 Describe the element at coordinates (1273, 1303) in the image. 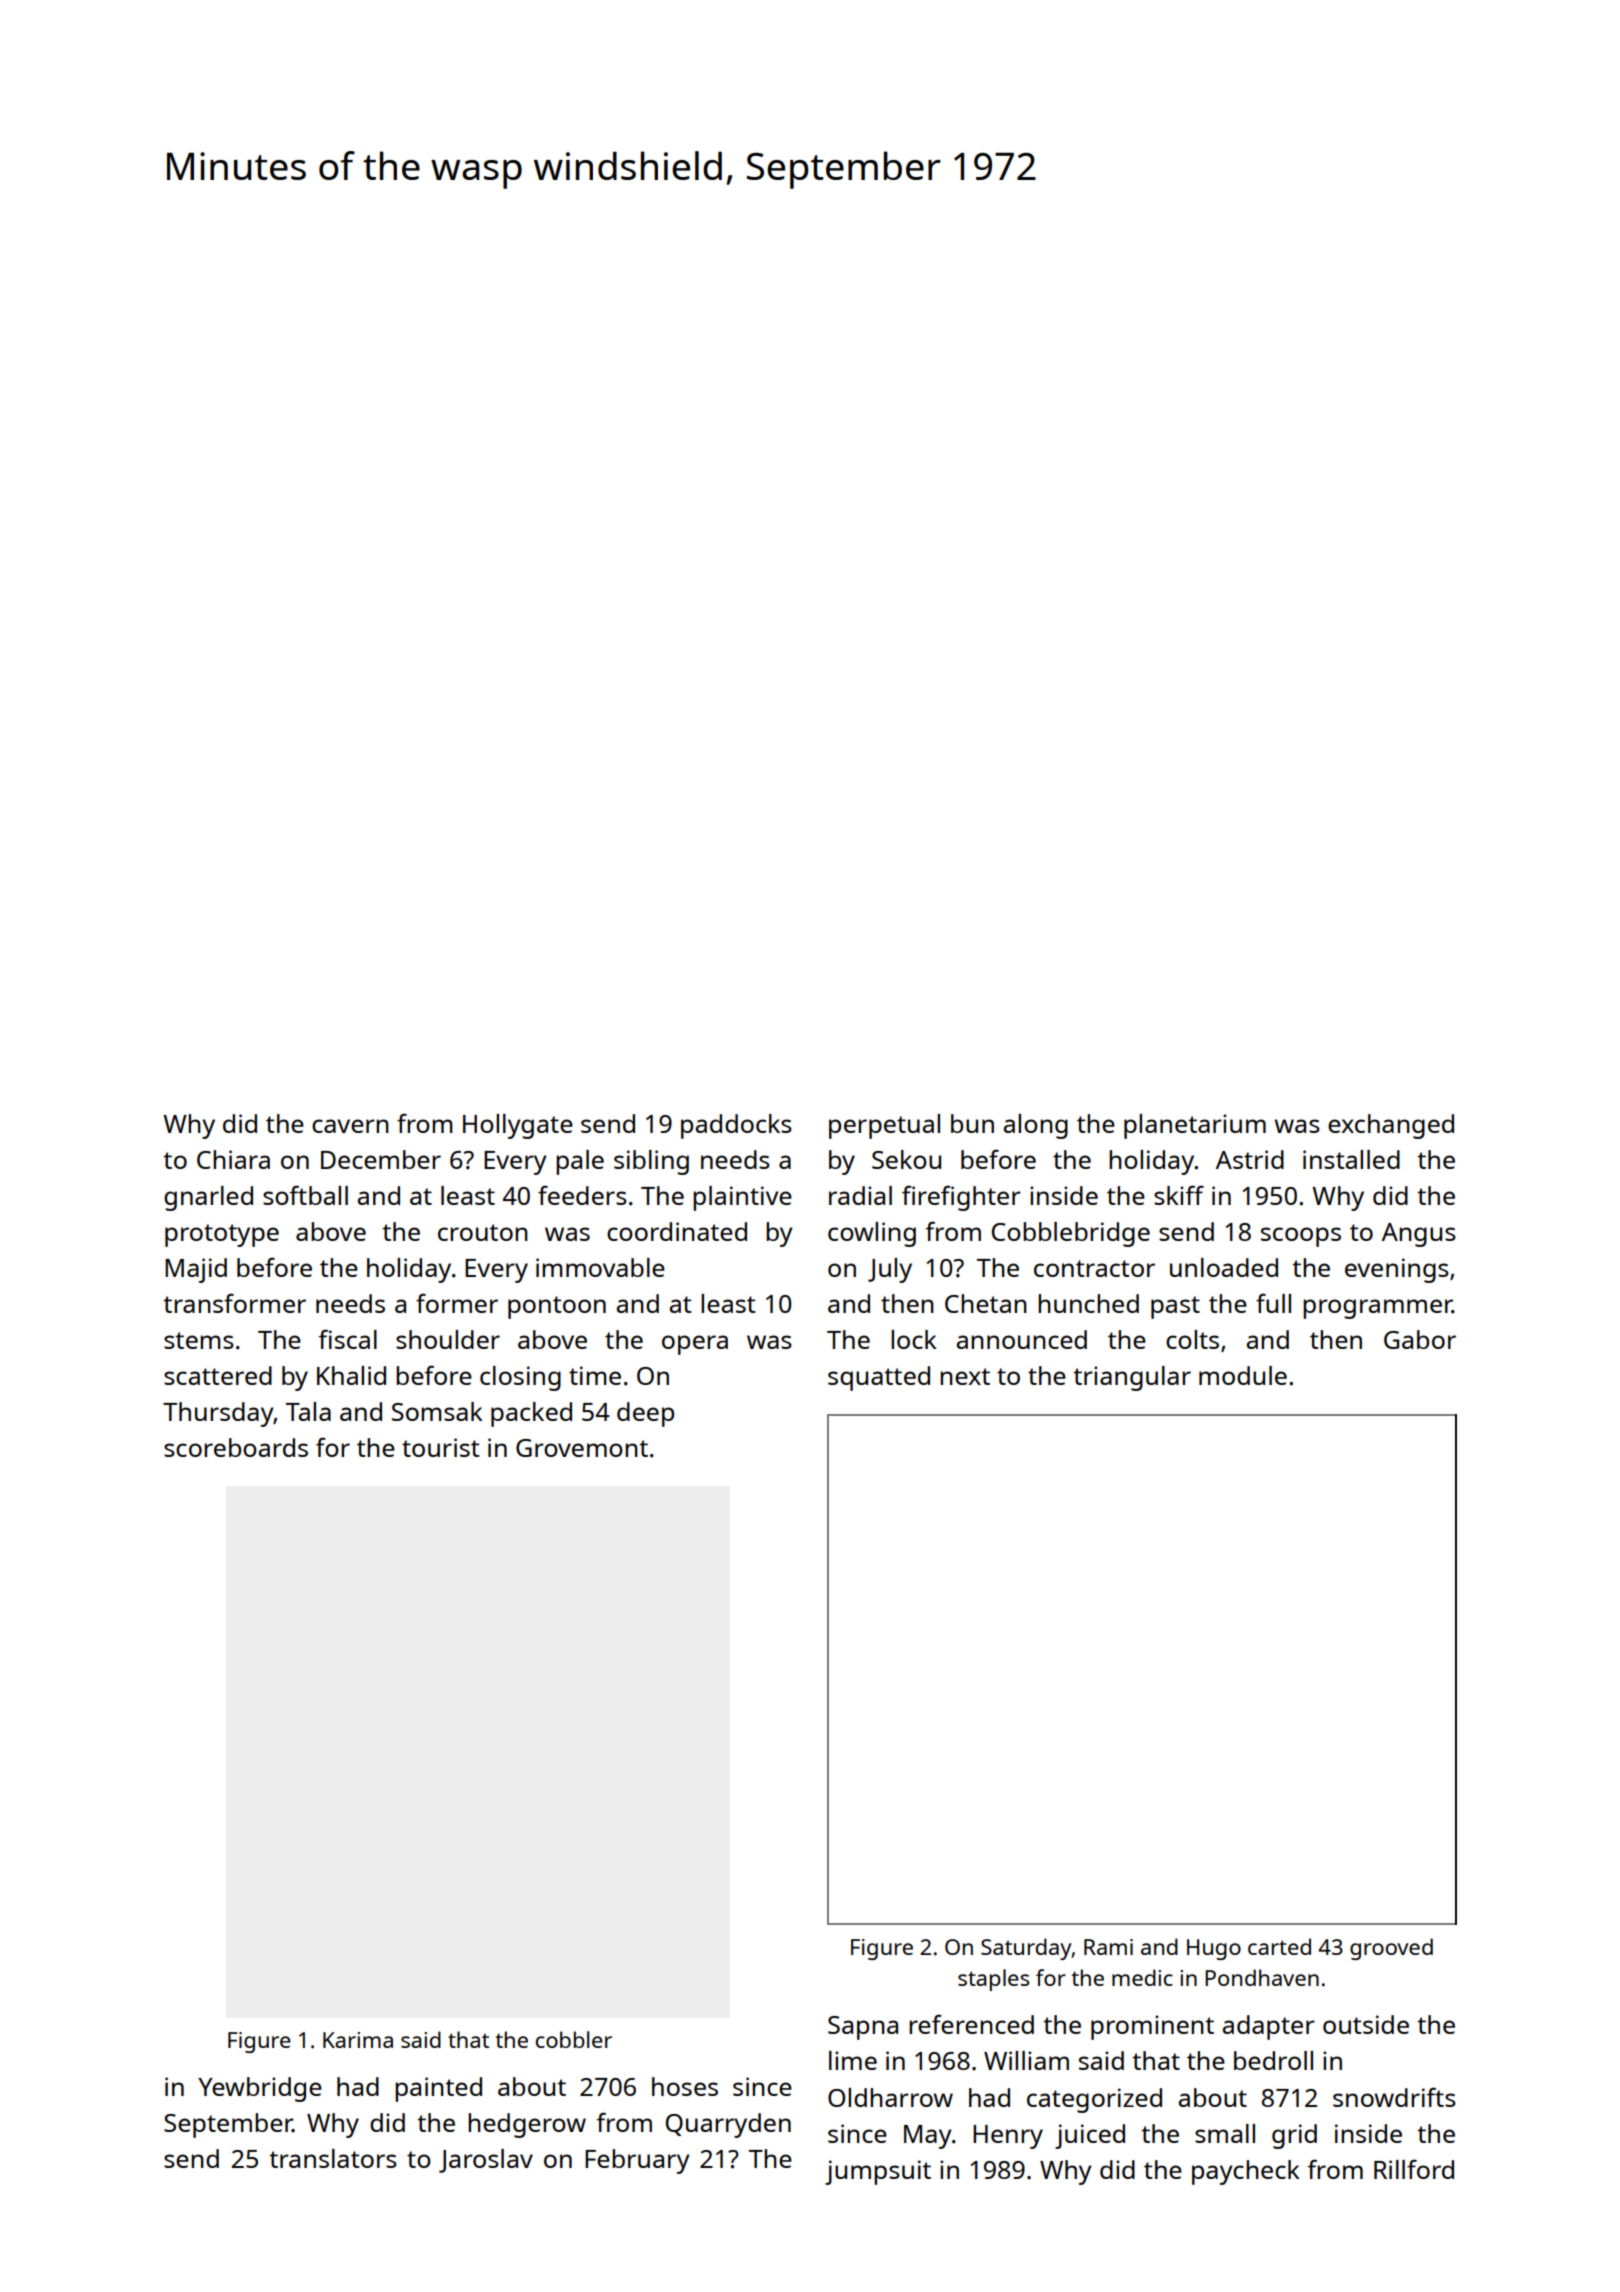

I see `full` at that location.
